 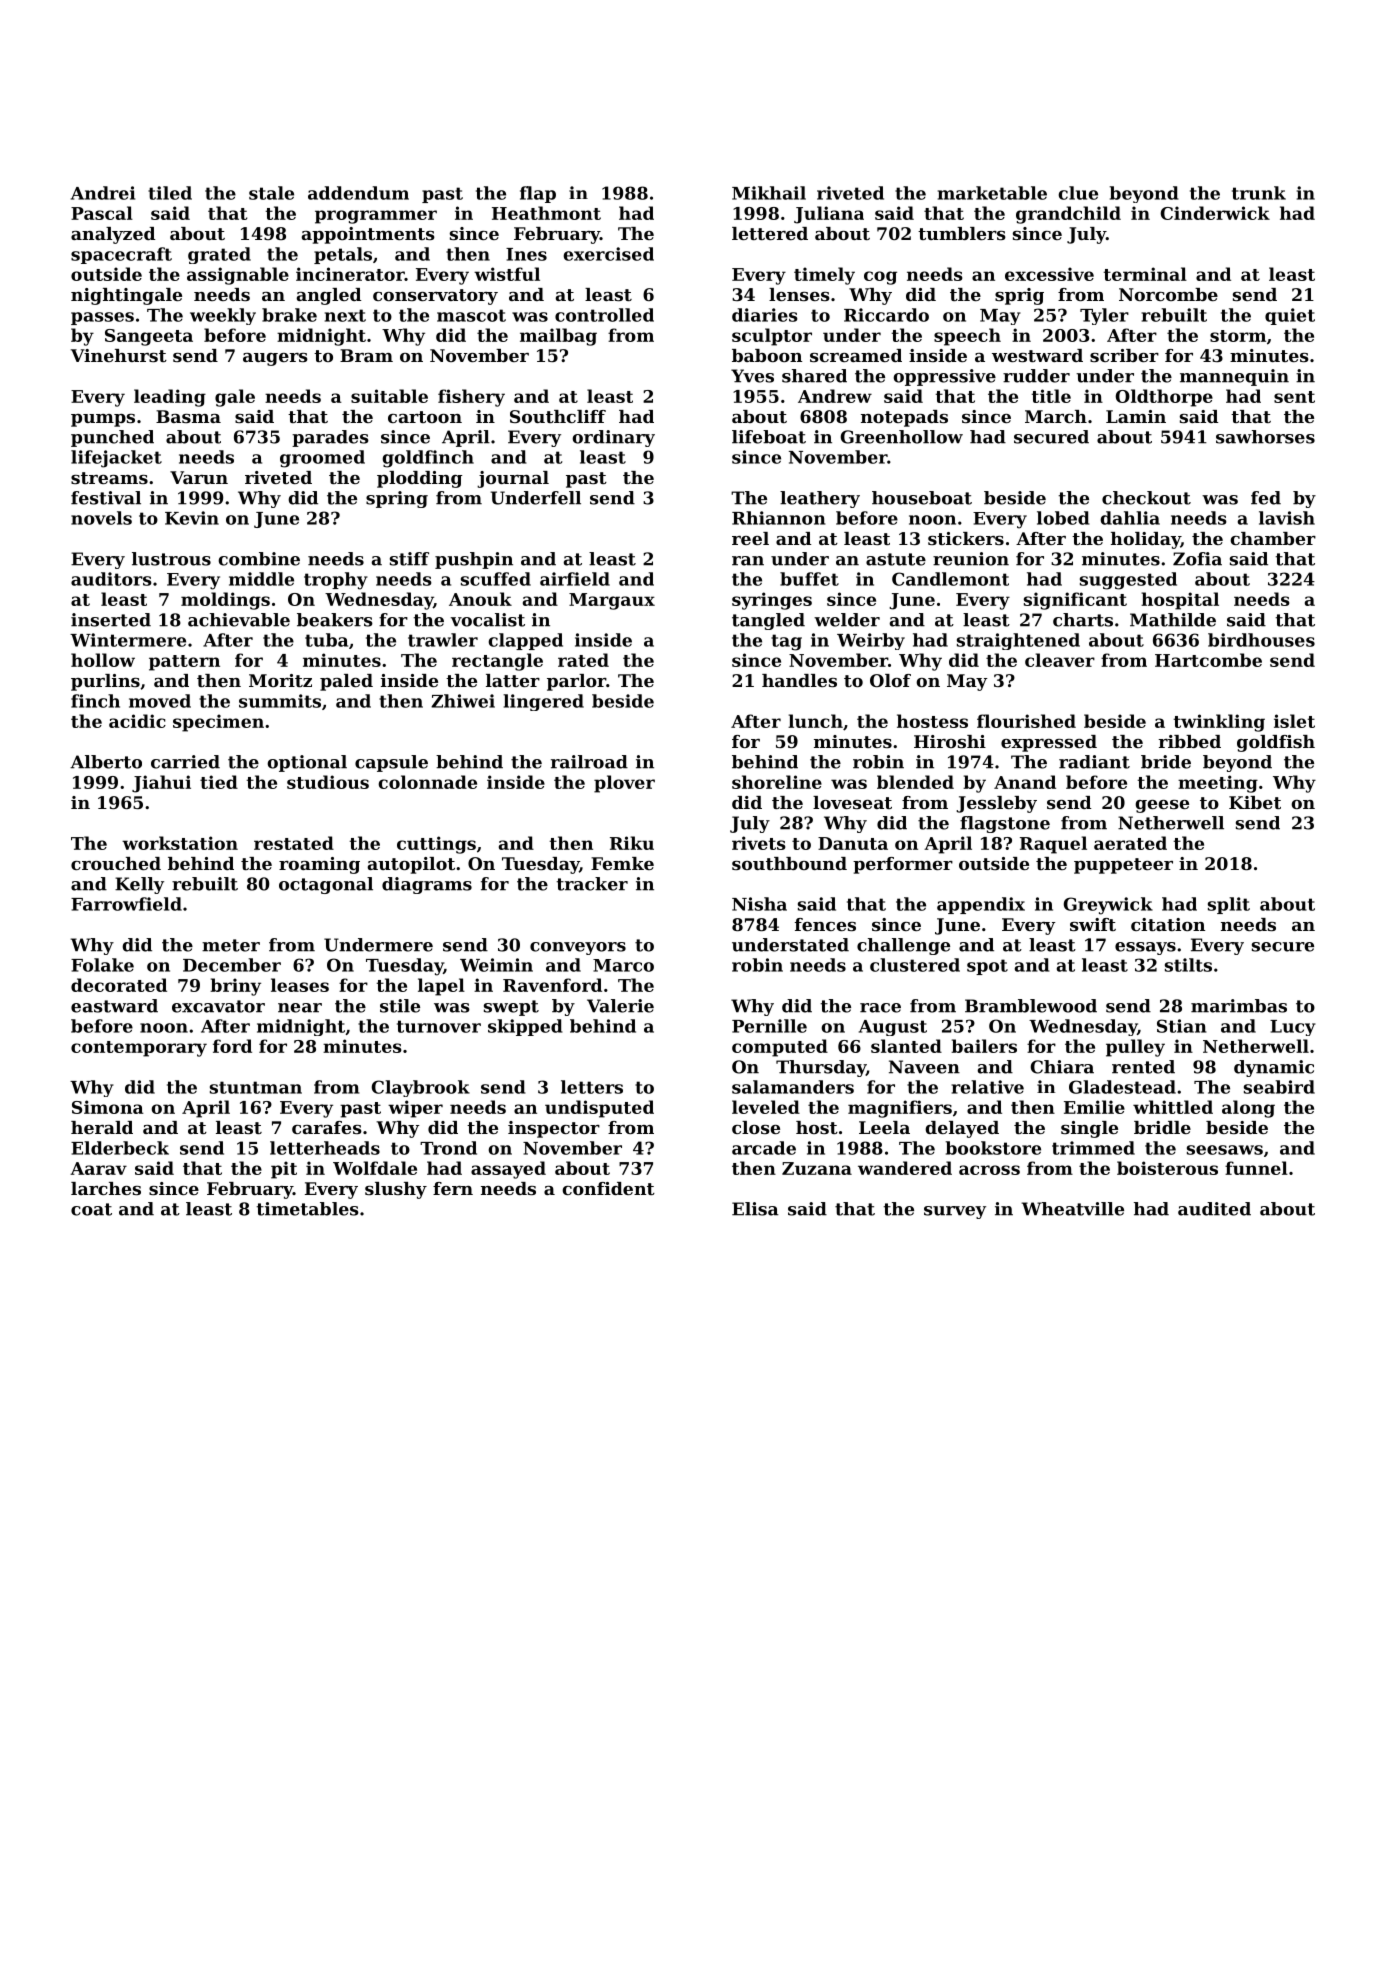 I want to click on appointments, so click(x=368, y=235).
